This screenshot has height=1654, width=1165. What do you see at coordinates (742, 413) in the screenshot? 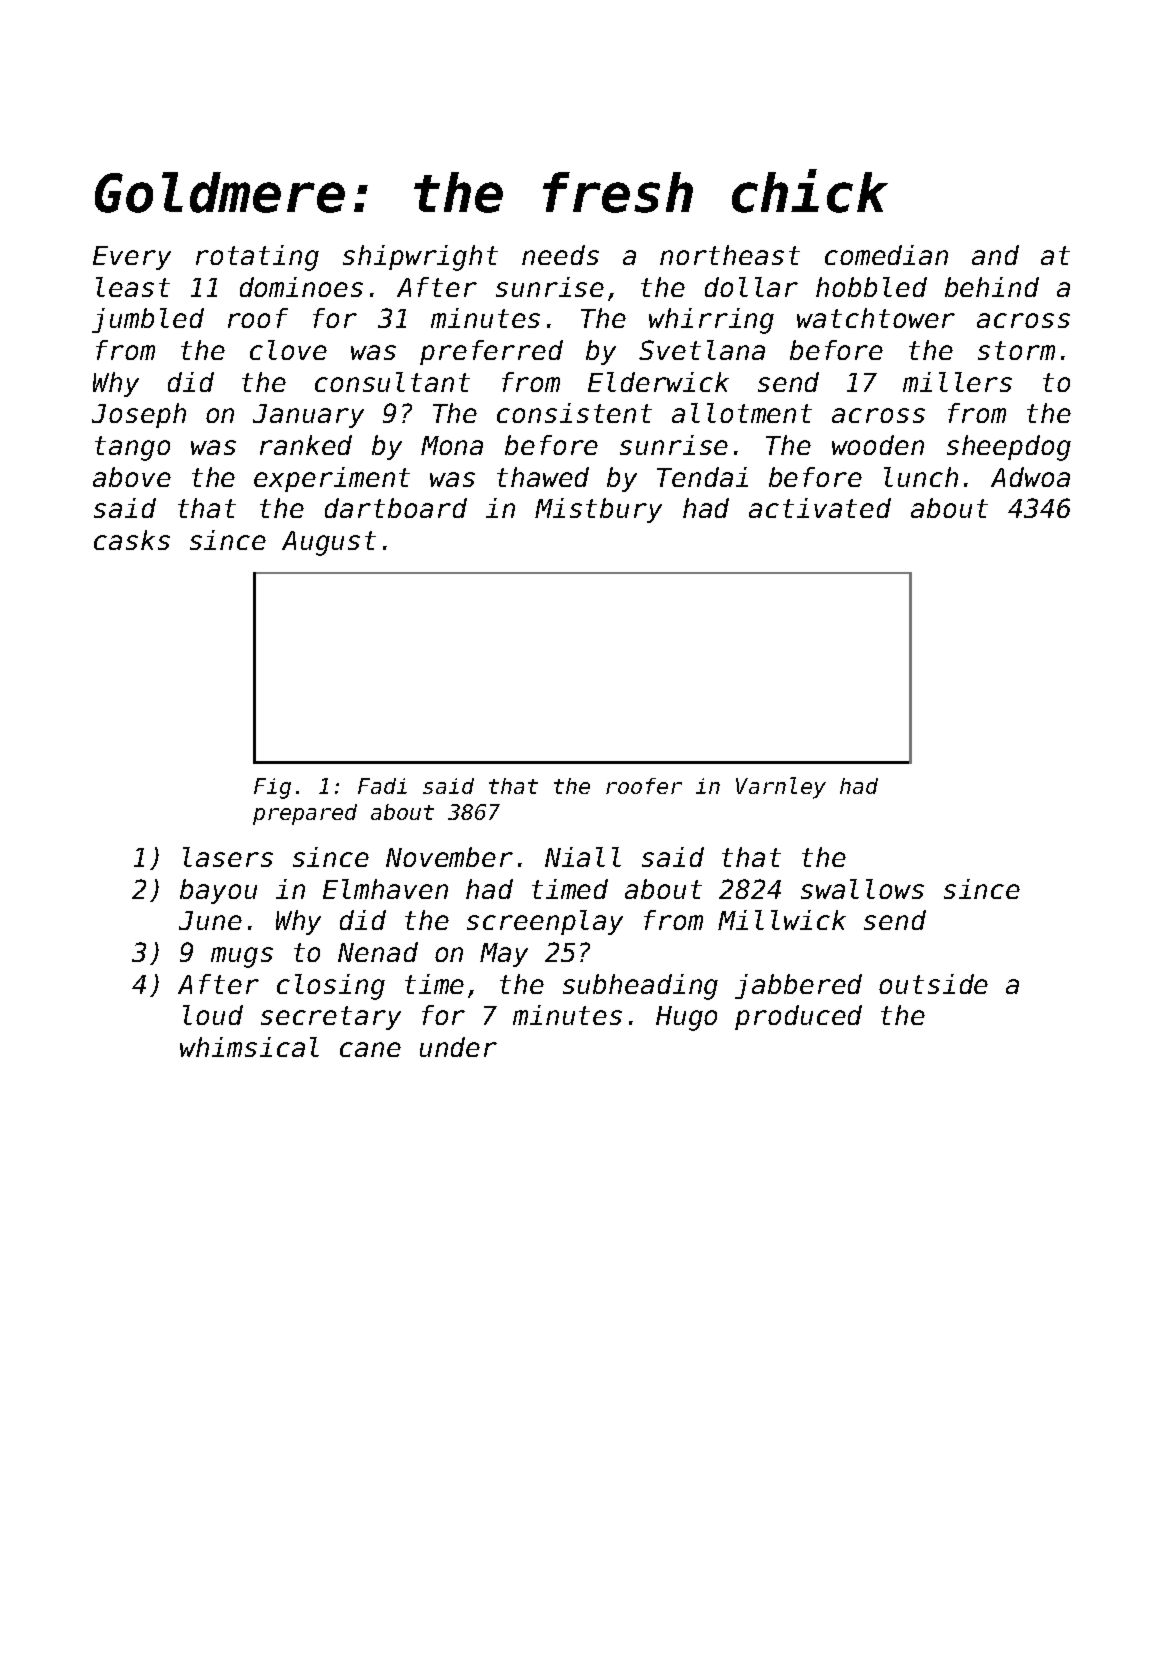
I see `allotment` at bounding box center [742, 413].
